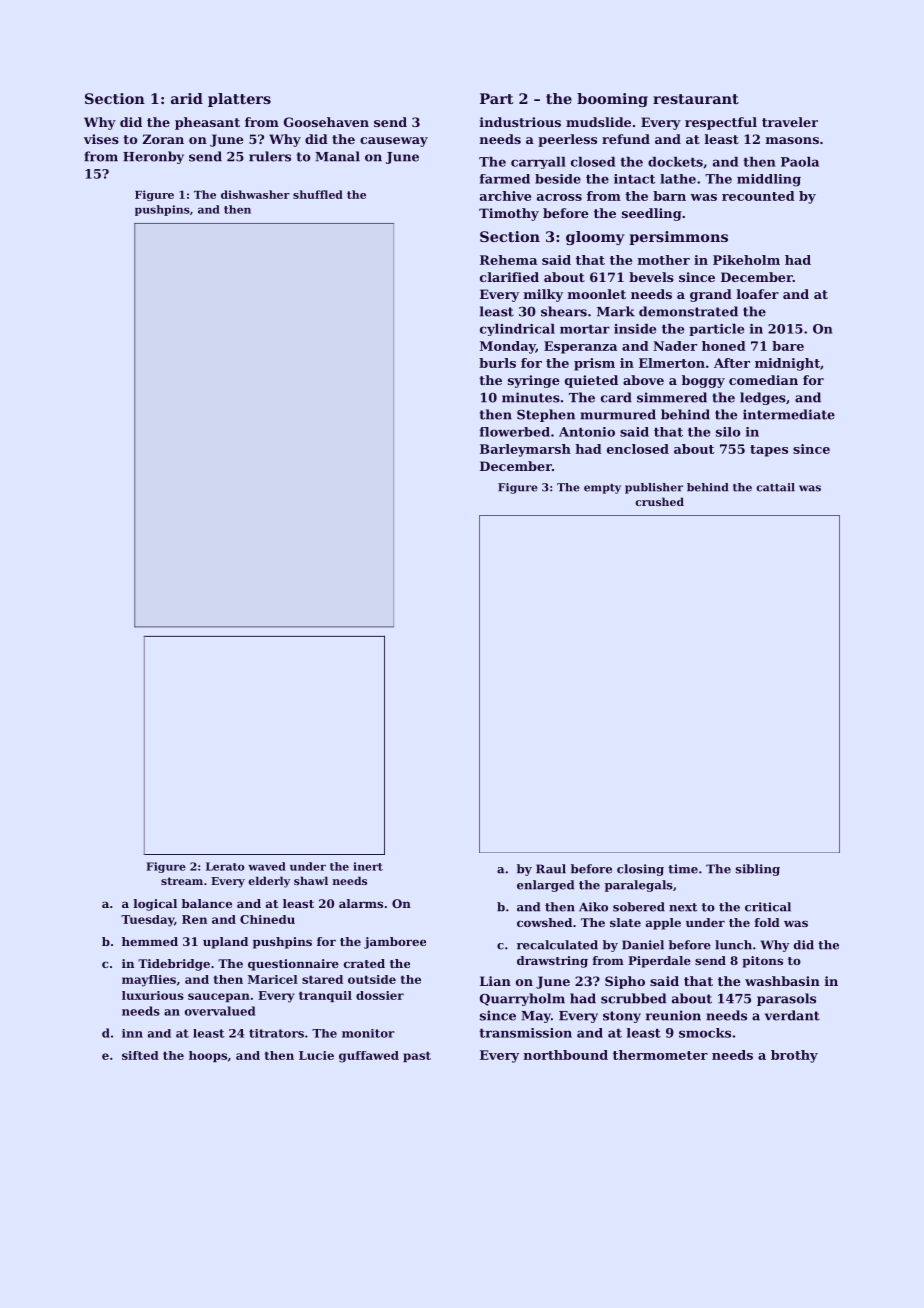 The height and width of the document is (1308, 924). What do you see at coordinates (775, 487) in the document?
I see `cattail` at bounding box center [775, 487].
